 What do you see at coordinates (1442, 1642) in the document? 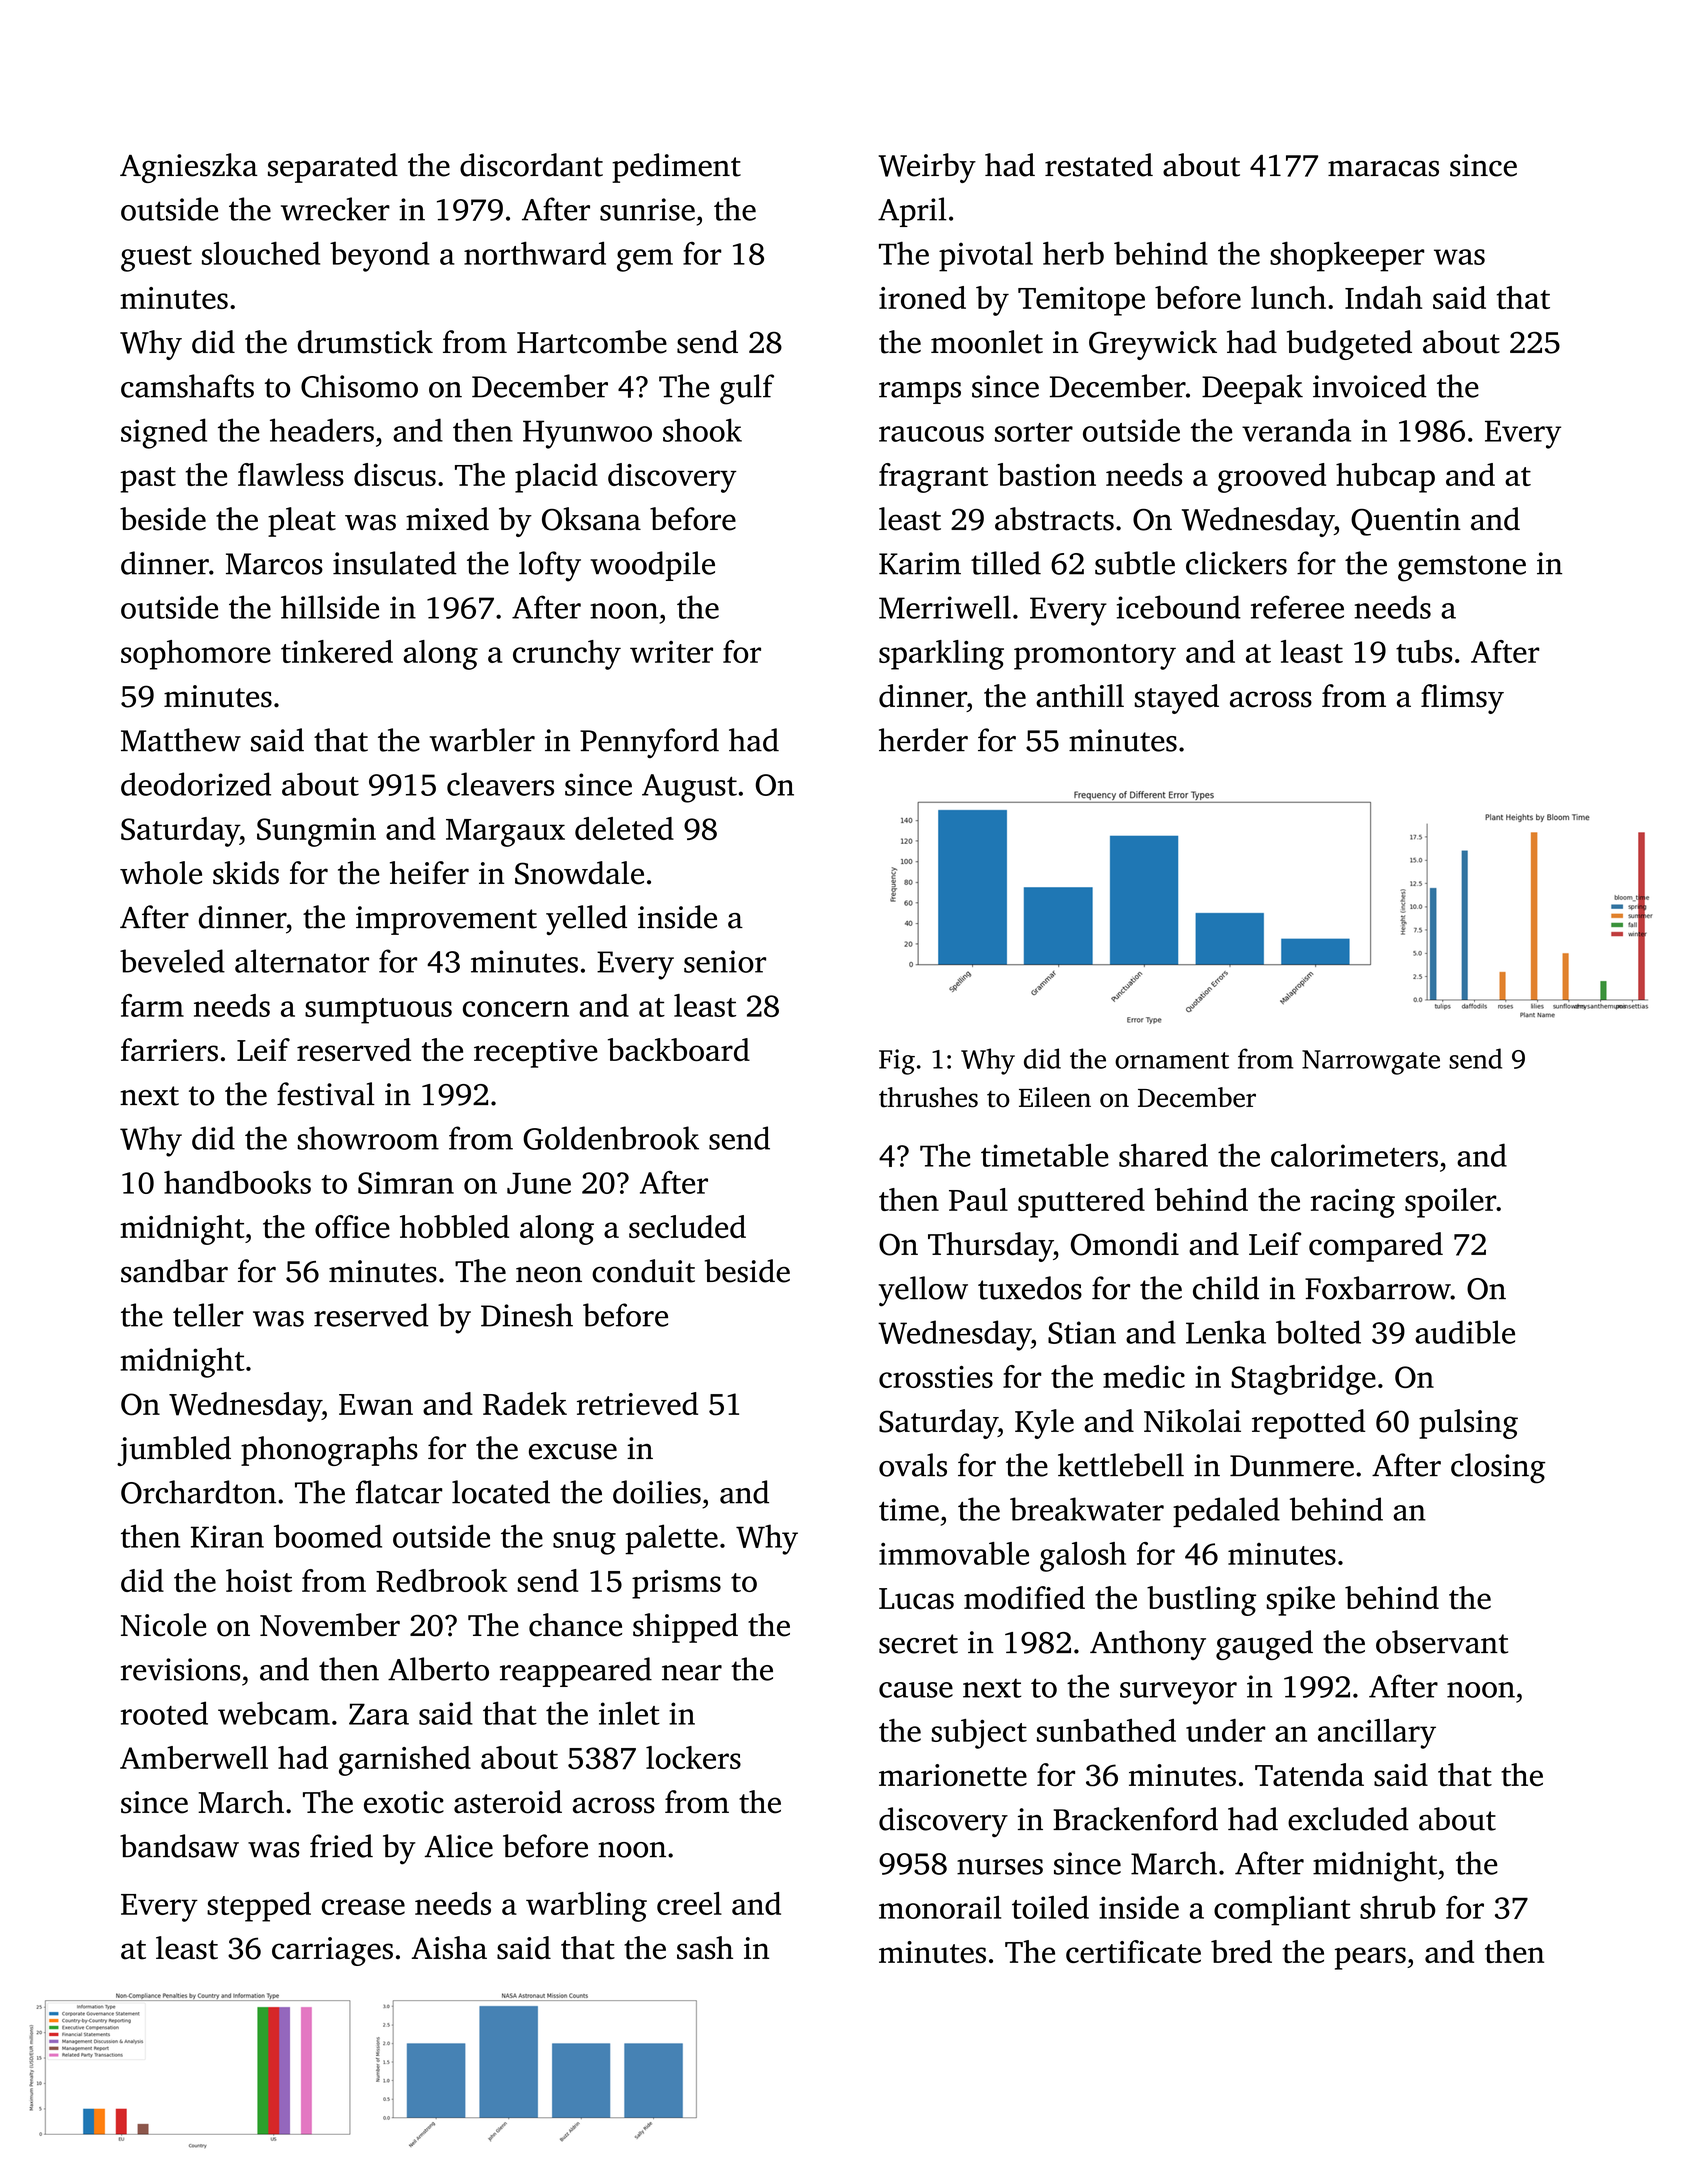
I see `observant` at bounding box center [1442, 1642].
